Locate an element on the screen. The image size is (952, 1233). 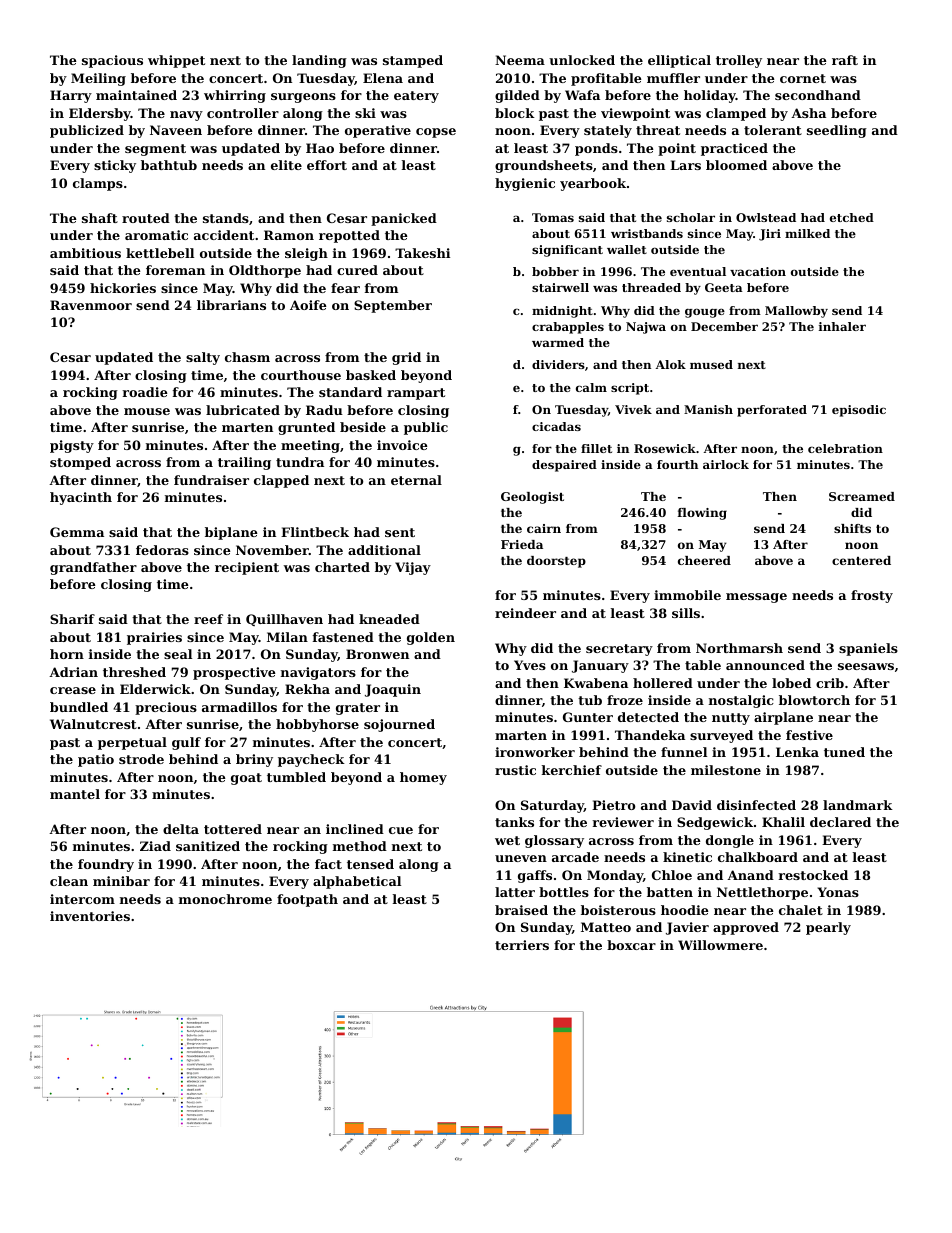
tuned is located at coordinates (844, 752).
